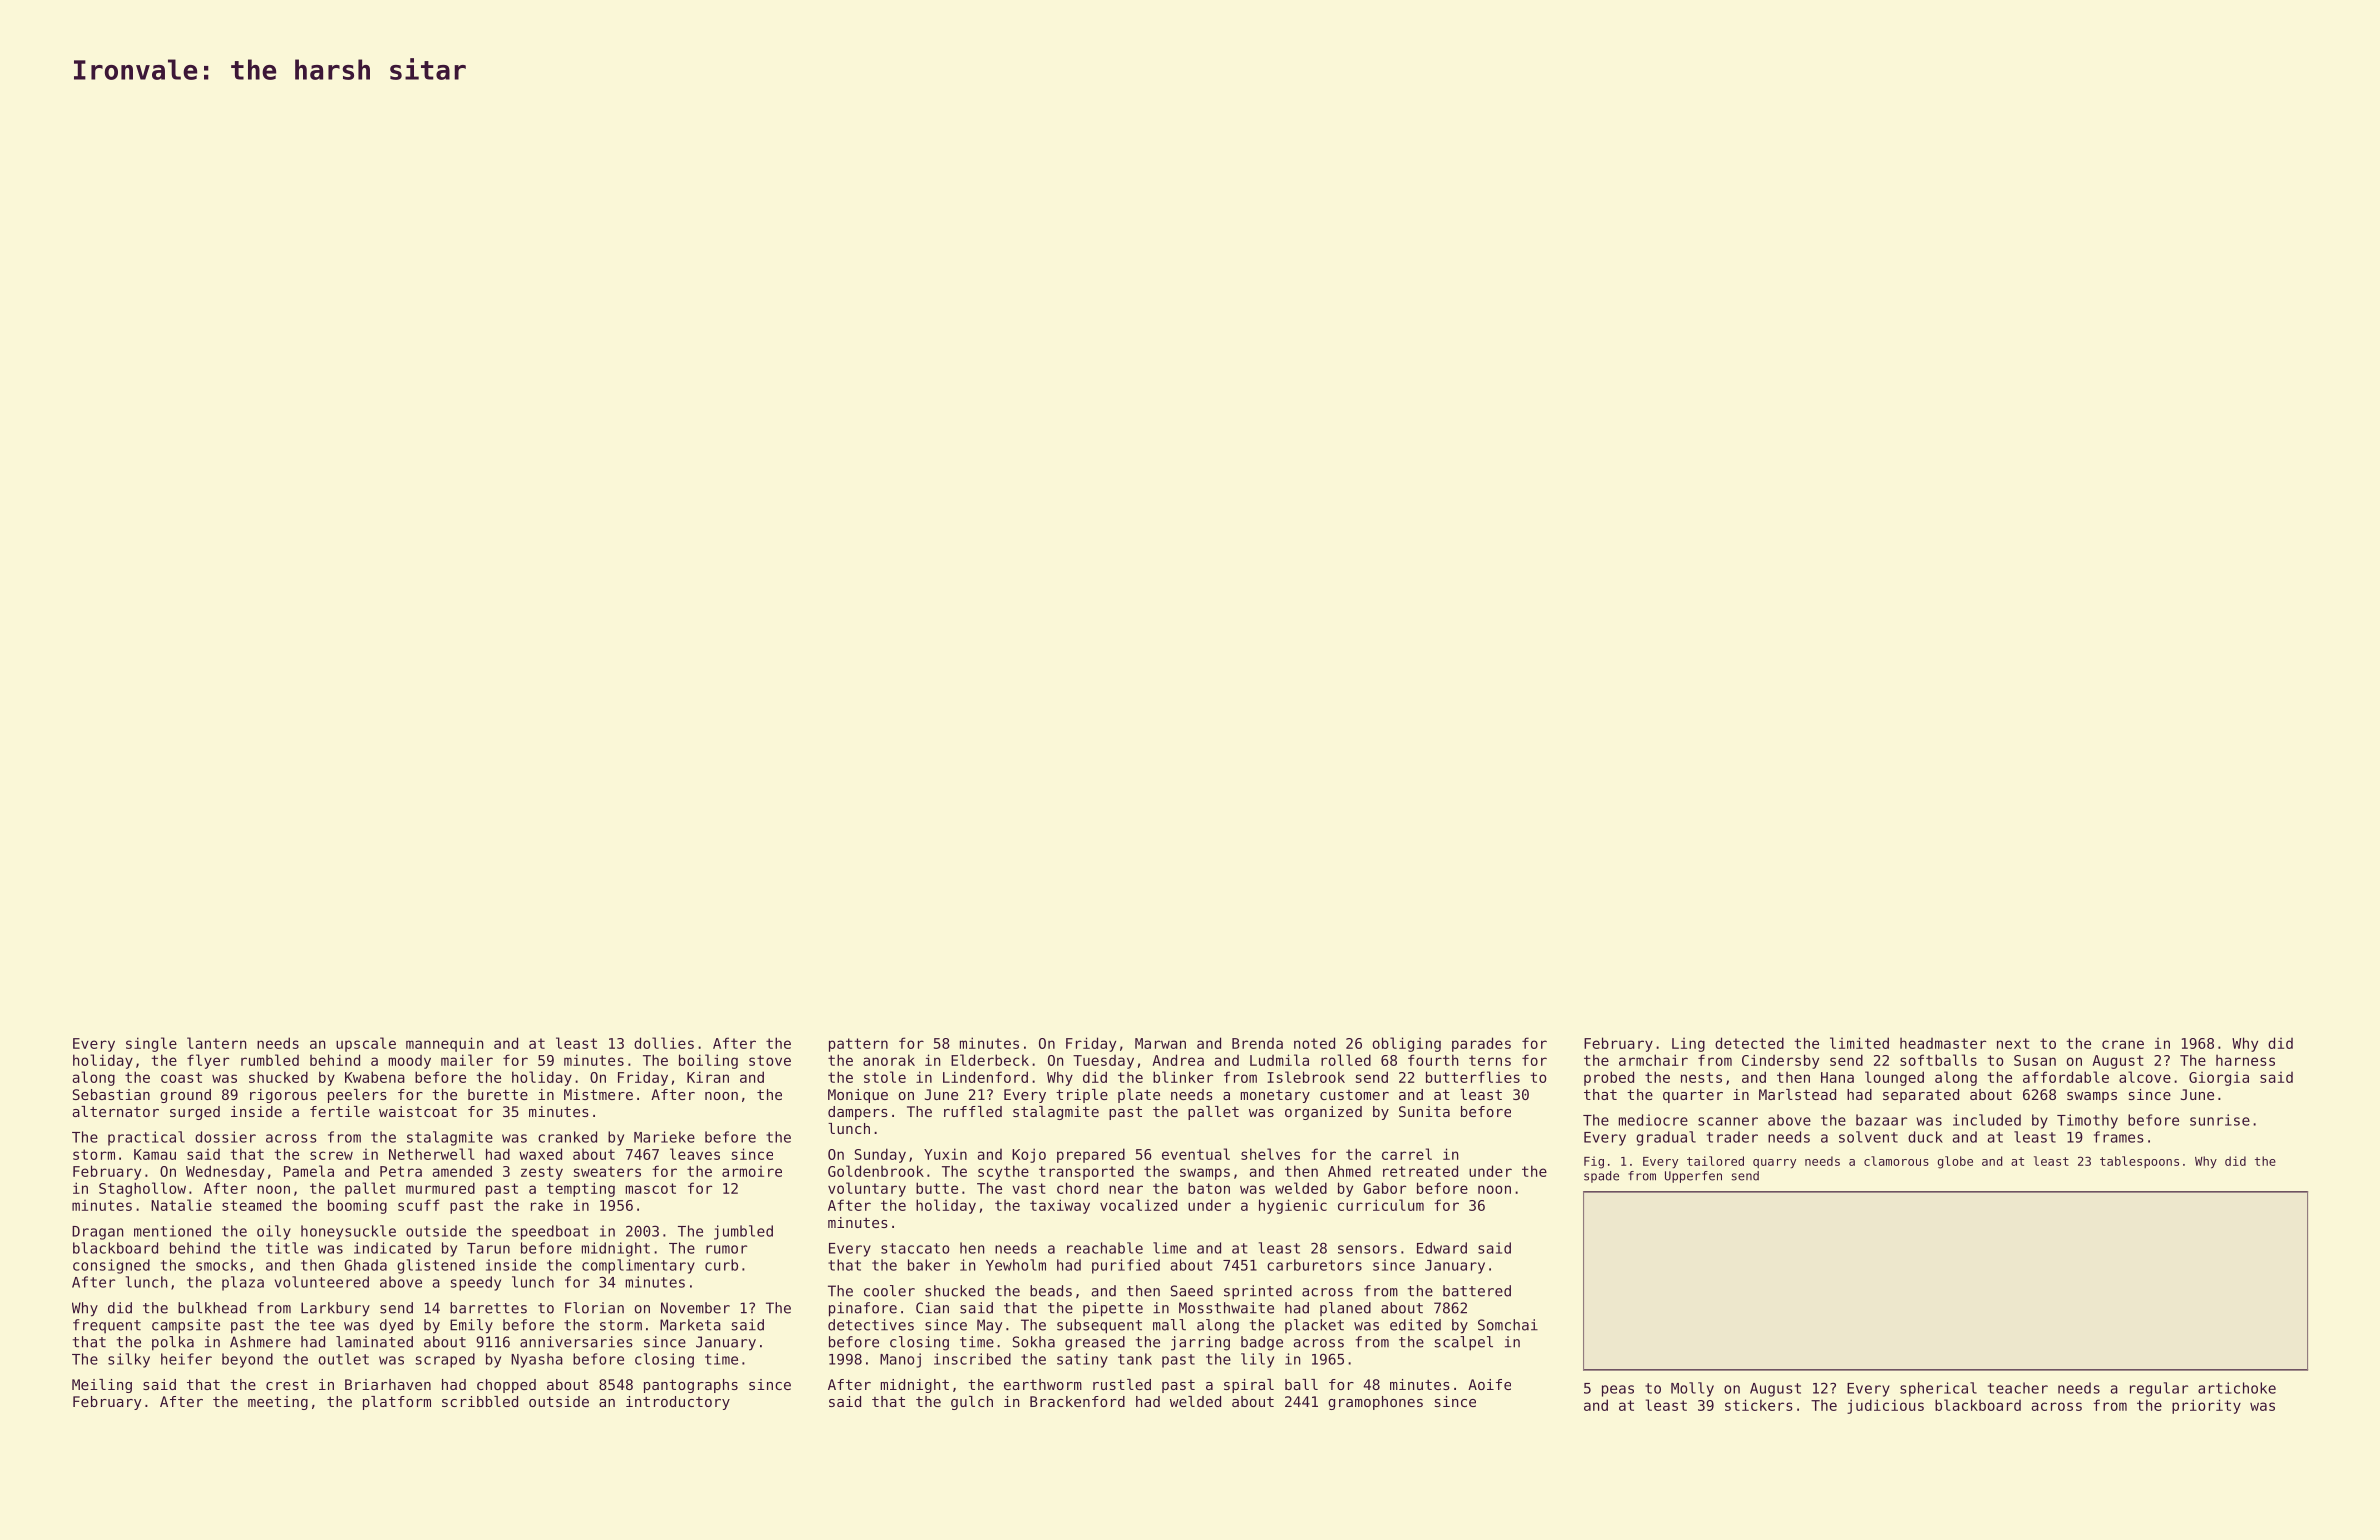 The image size is (2380, 1540). Describe the element at coordinates (858, 1045) in the screenshot. I see `pattern` at that location.
